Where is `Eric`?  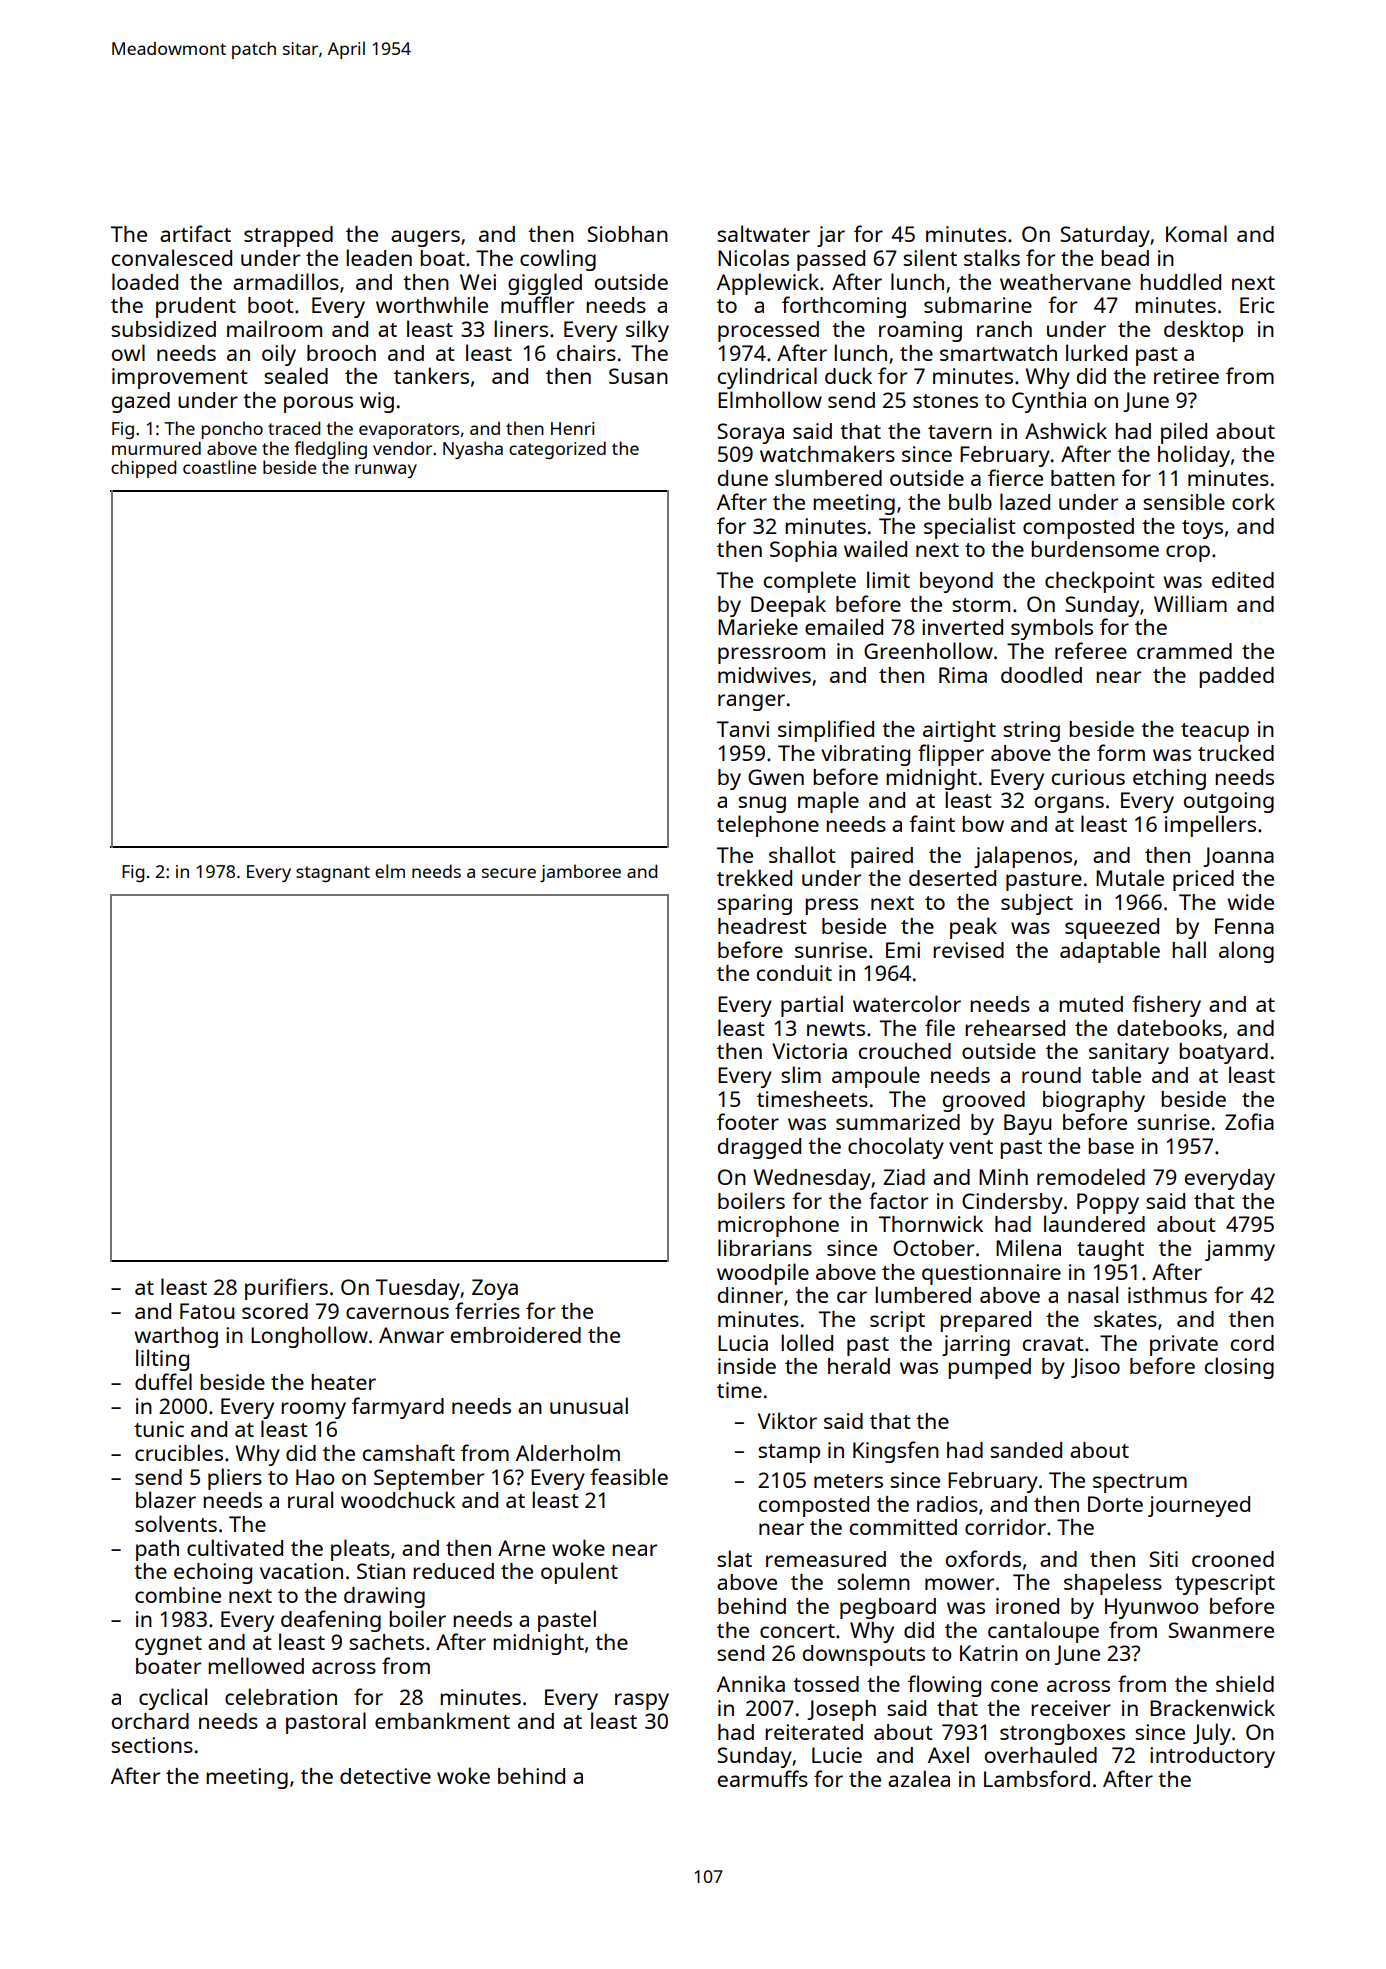 Eric is located at coordinates (1257, 305).
